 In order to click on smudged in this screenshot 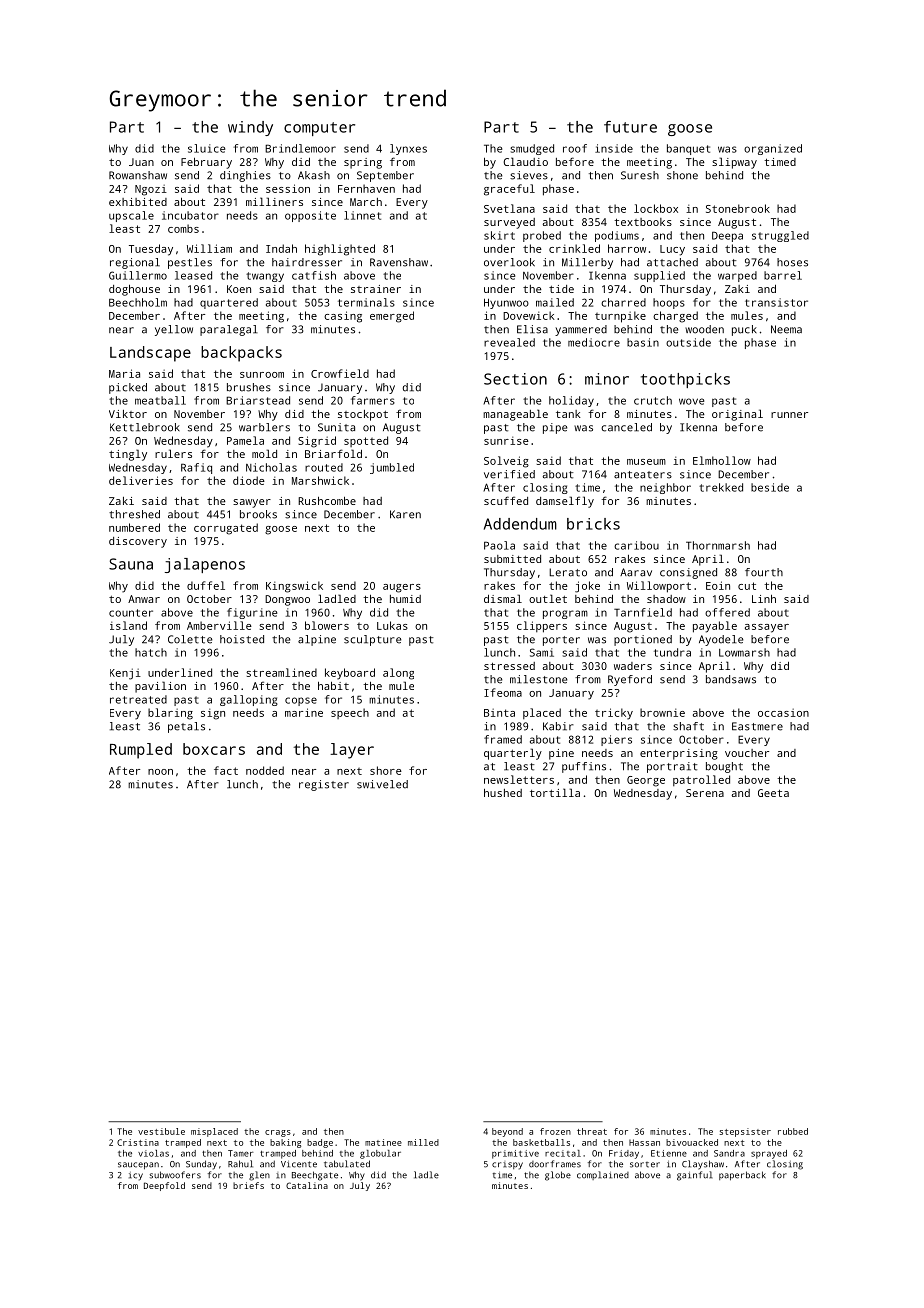, I will do `click(532, 149)`.
